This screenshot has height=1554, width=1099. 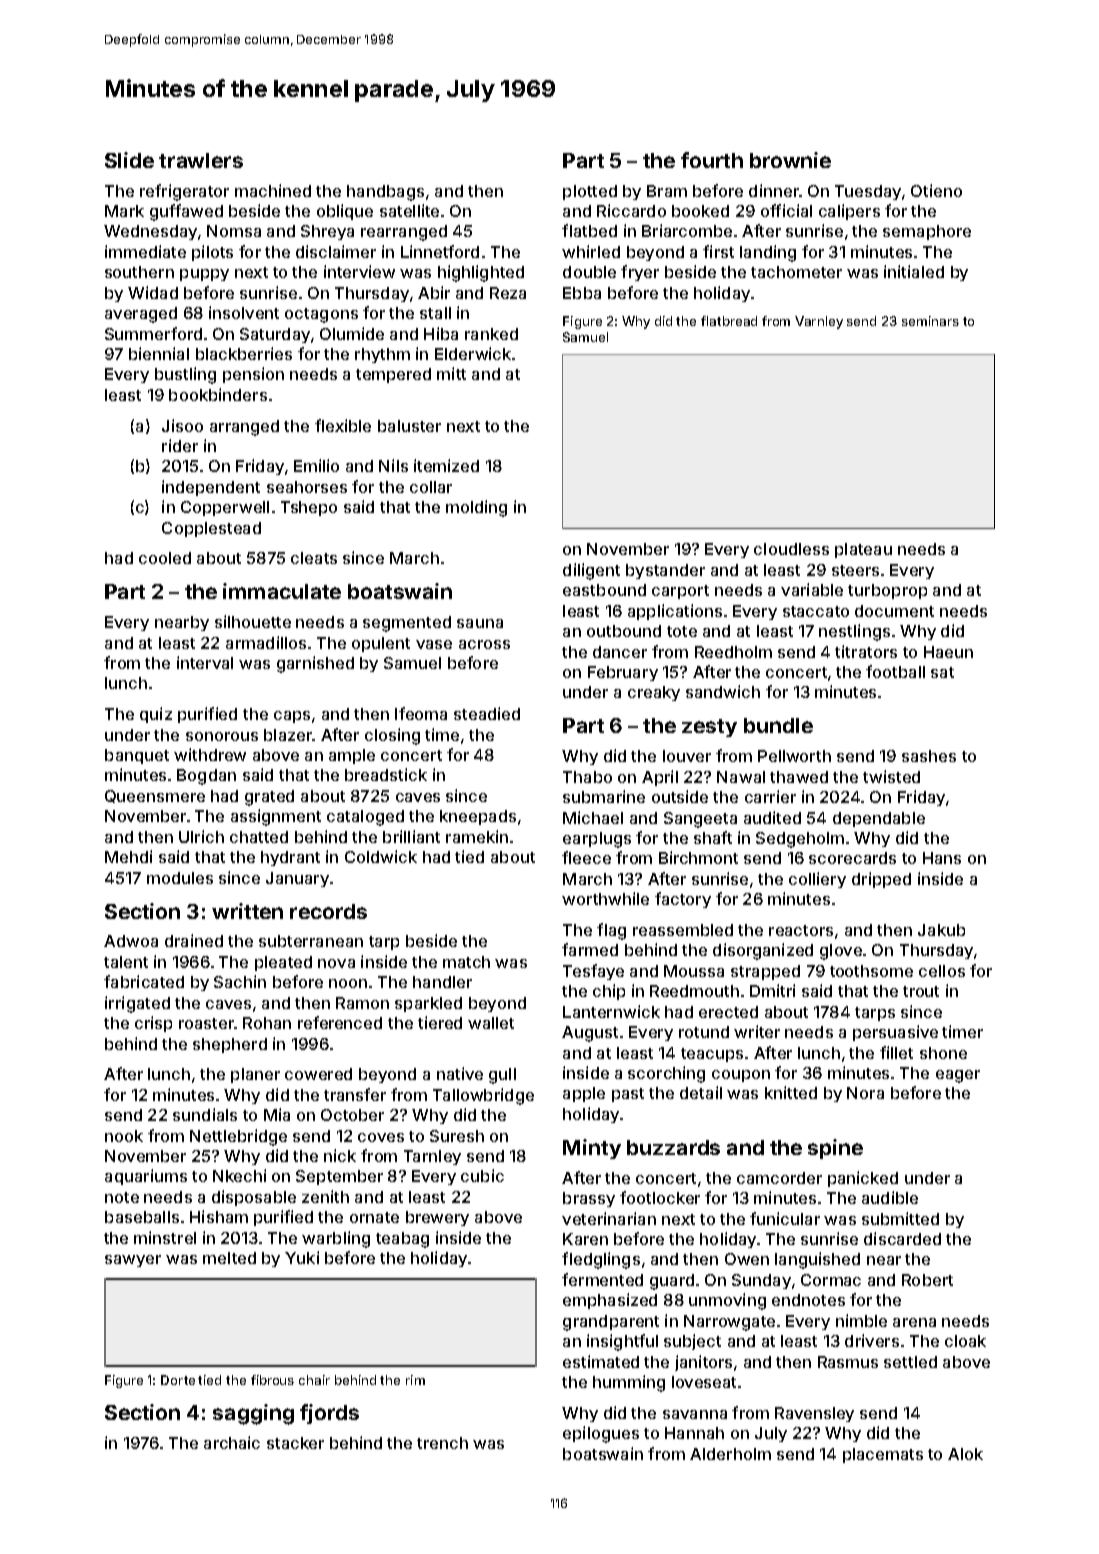 I want to click on stacker, so click(x=295, y=1443).
